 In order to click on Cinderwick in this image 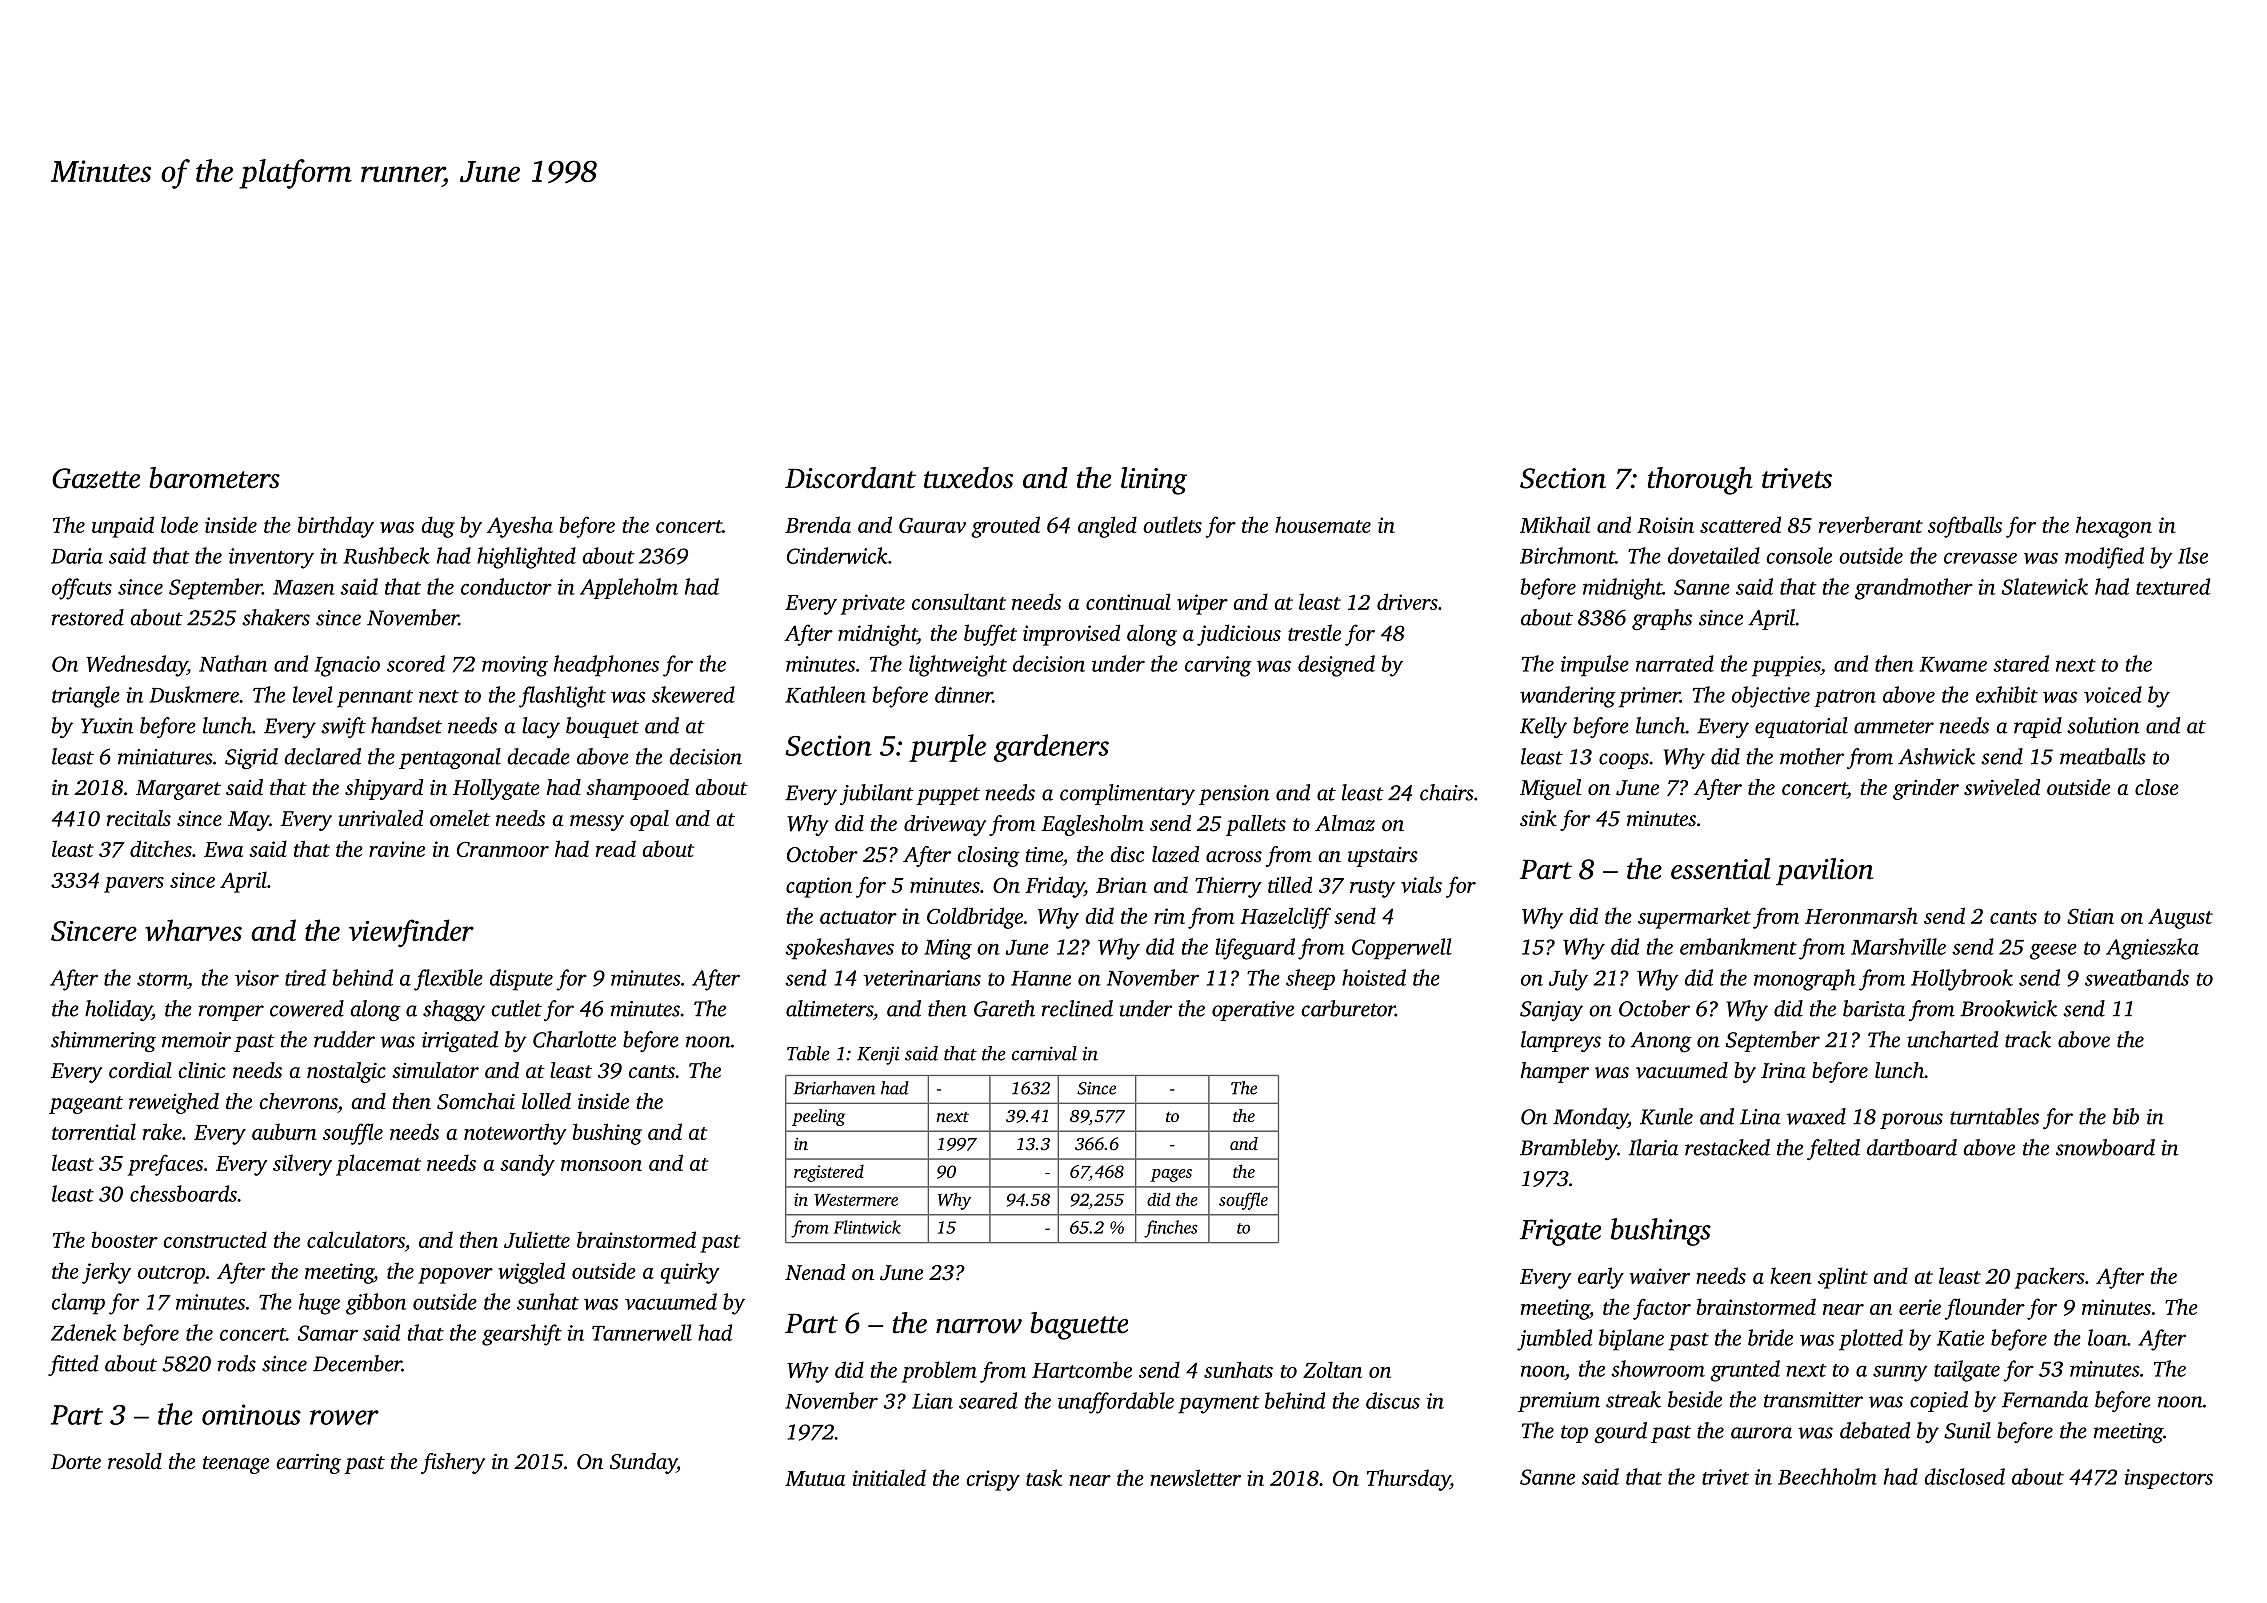, I will do `click(837, 555)`.
